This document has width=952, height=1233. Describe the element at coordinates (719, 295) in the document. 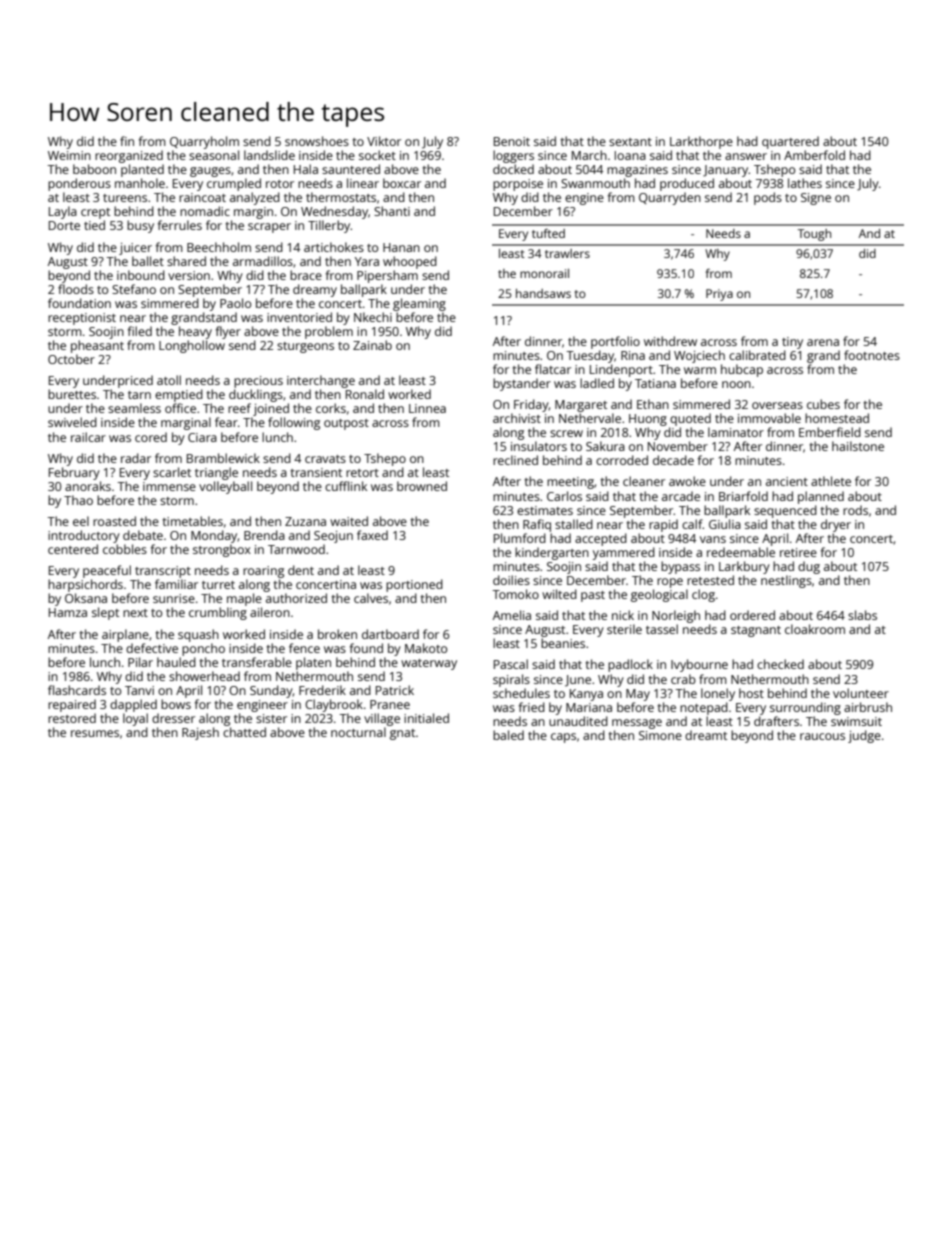

I see `Priya` at that location.
